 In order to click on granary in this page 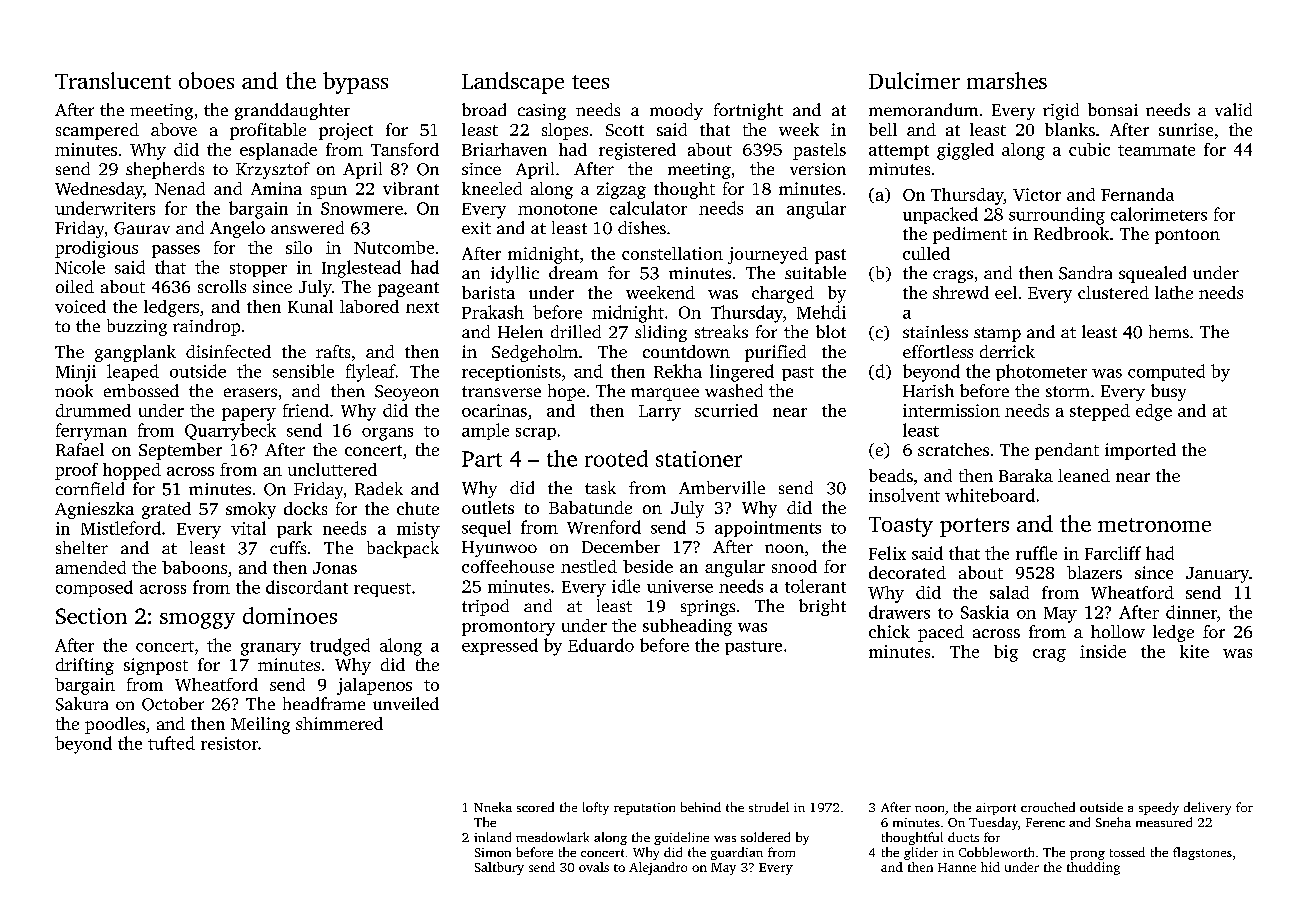, I will do `click(271, 649)`.
